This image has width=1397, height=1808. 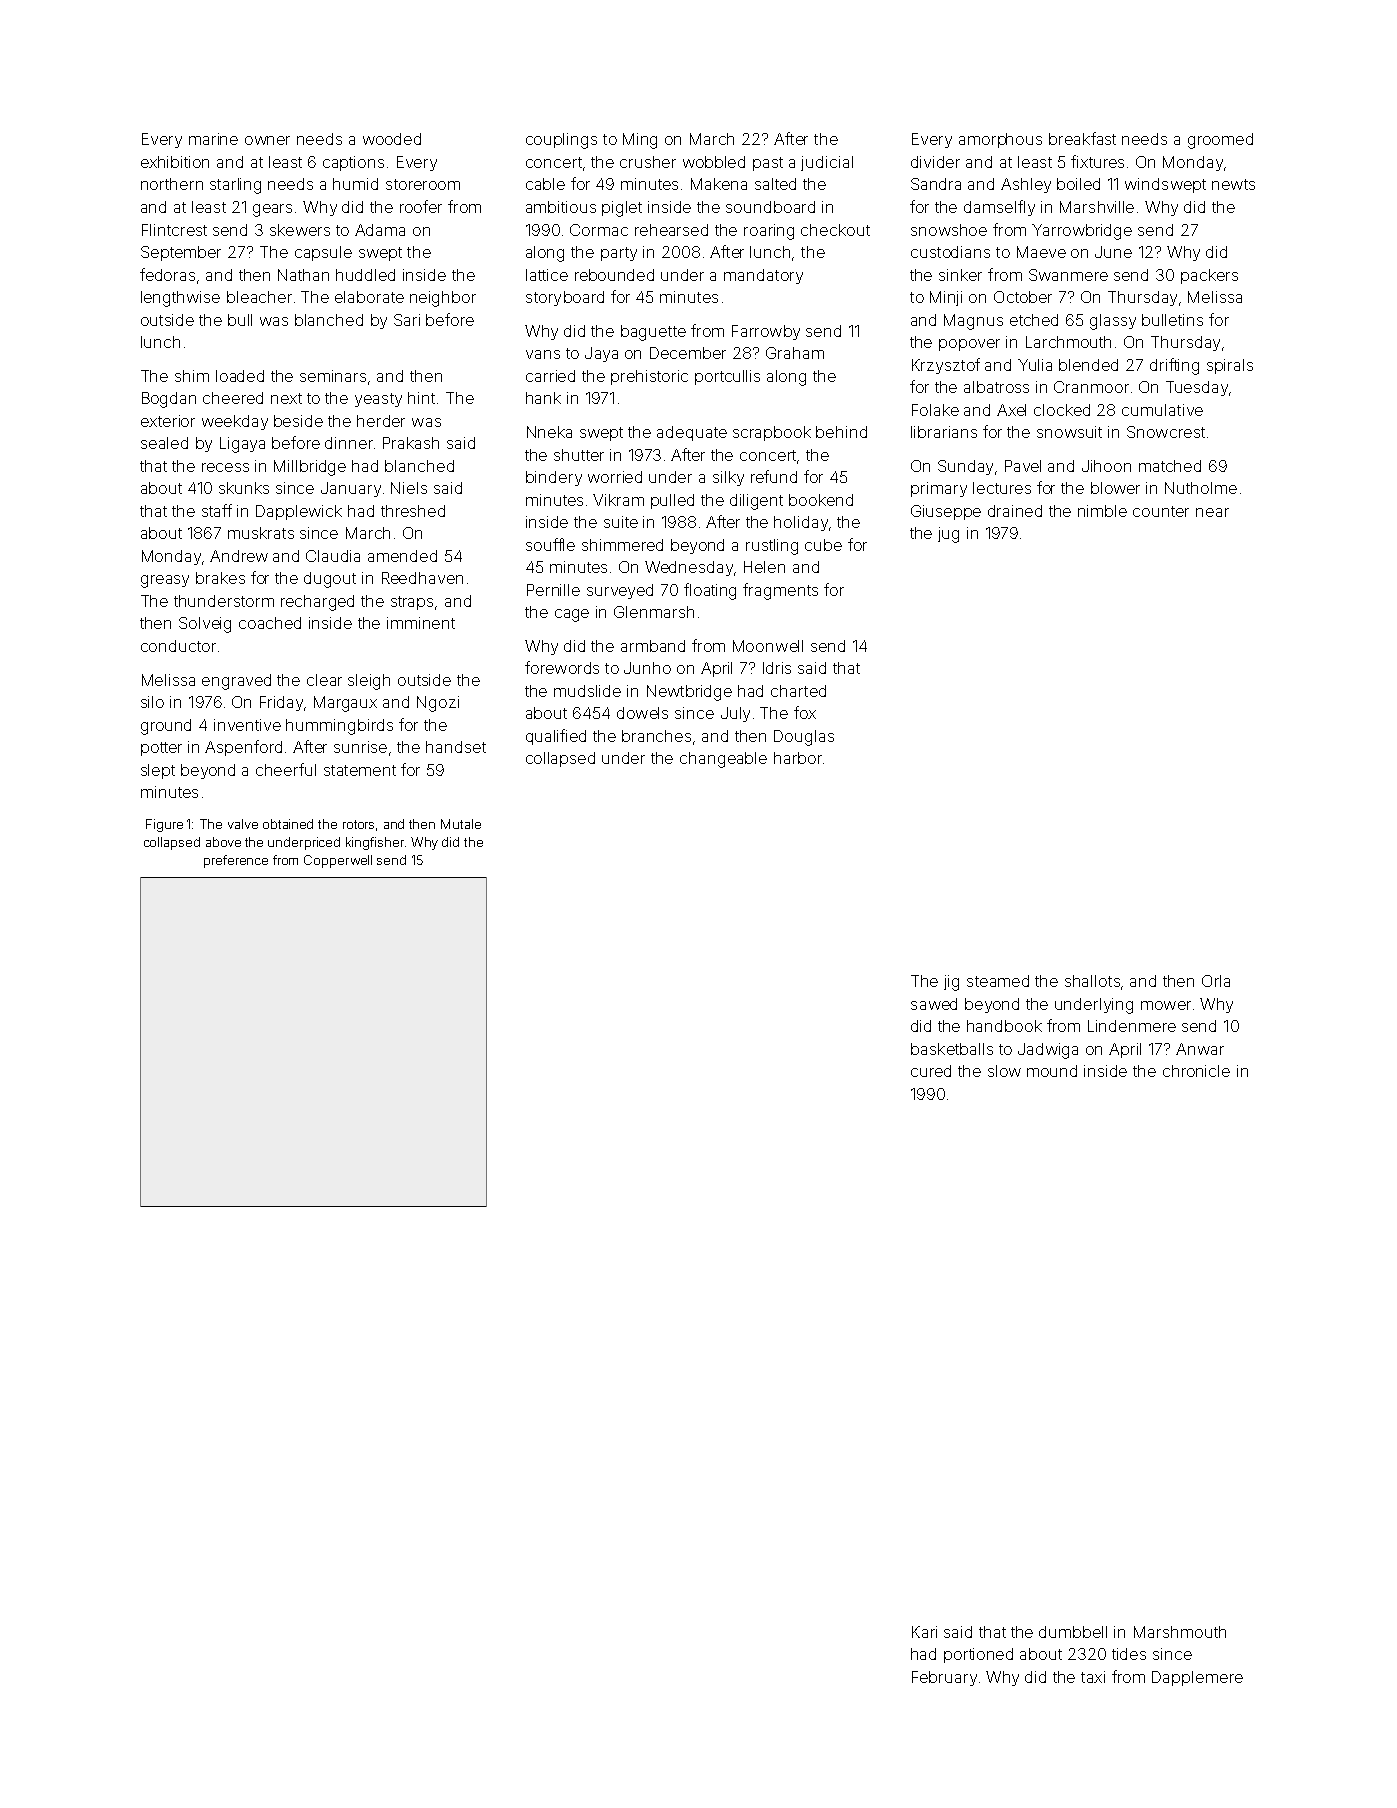 I want to click on jig, so click(x=951, y=983).
